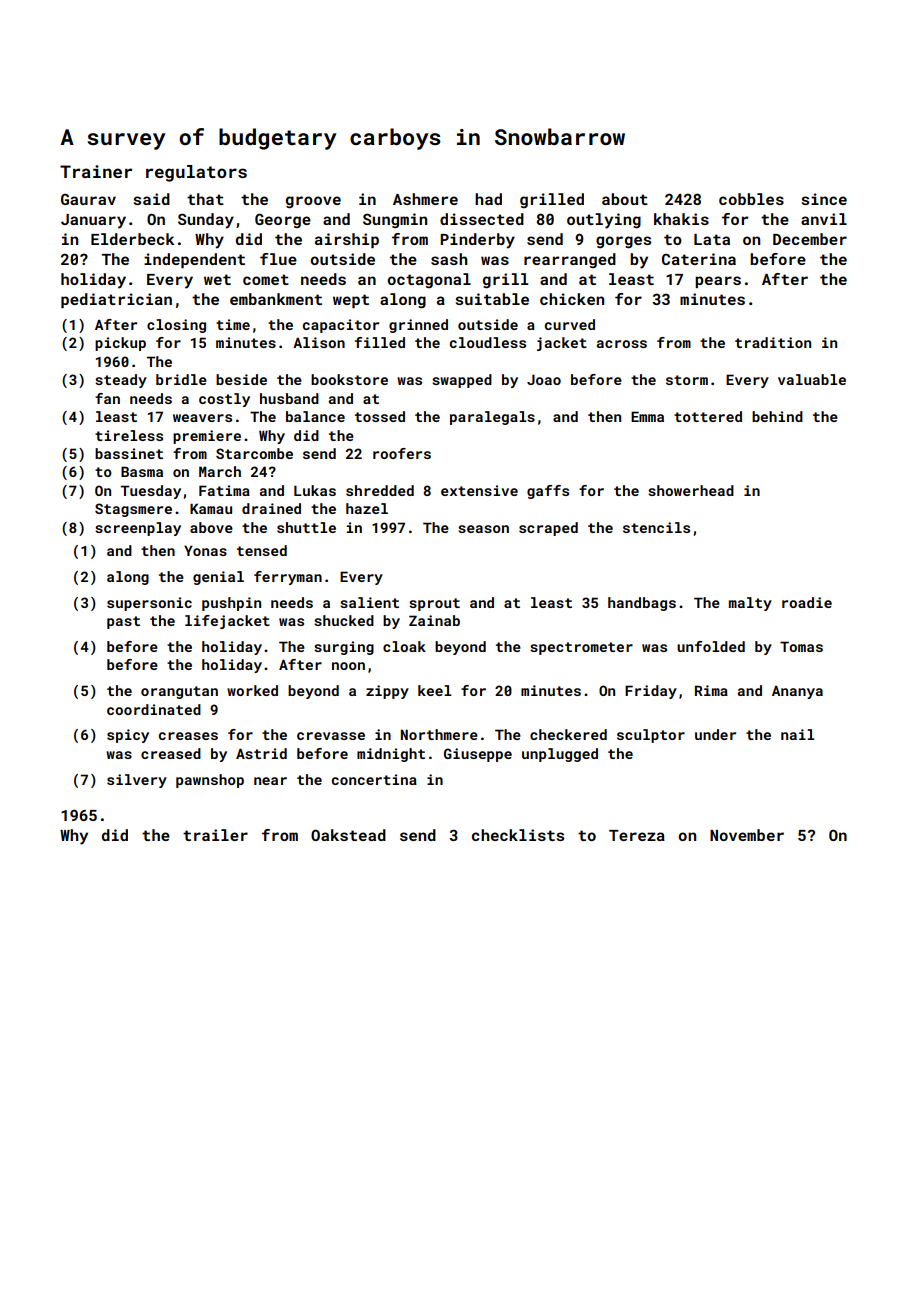 The width and height of the page is (908, 1316). Describe the element at coordinates (107, 398) in the page. I see `fan` at that location.
